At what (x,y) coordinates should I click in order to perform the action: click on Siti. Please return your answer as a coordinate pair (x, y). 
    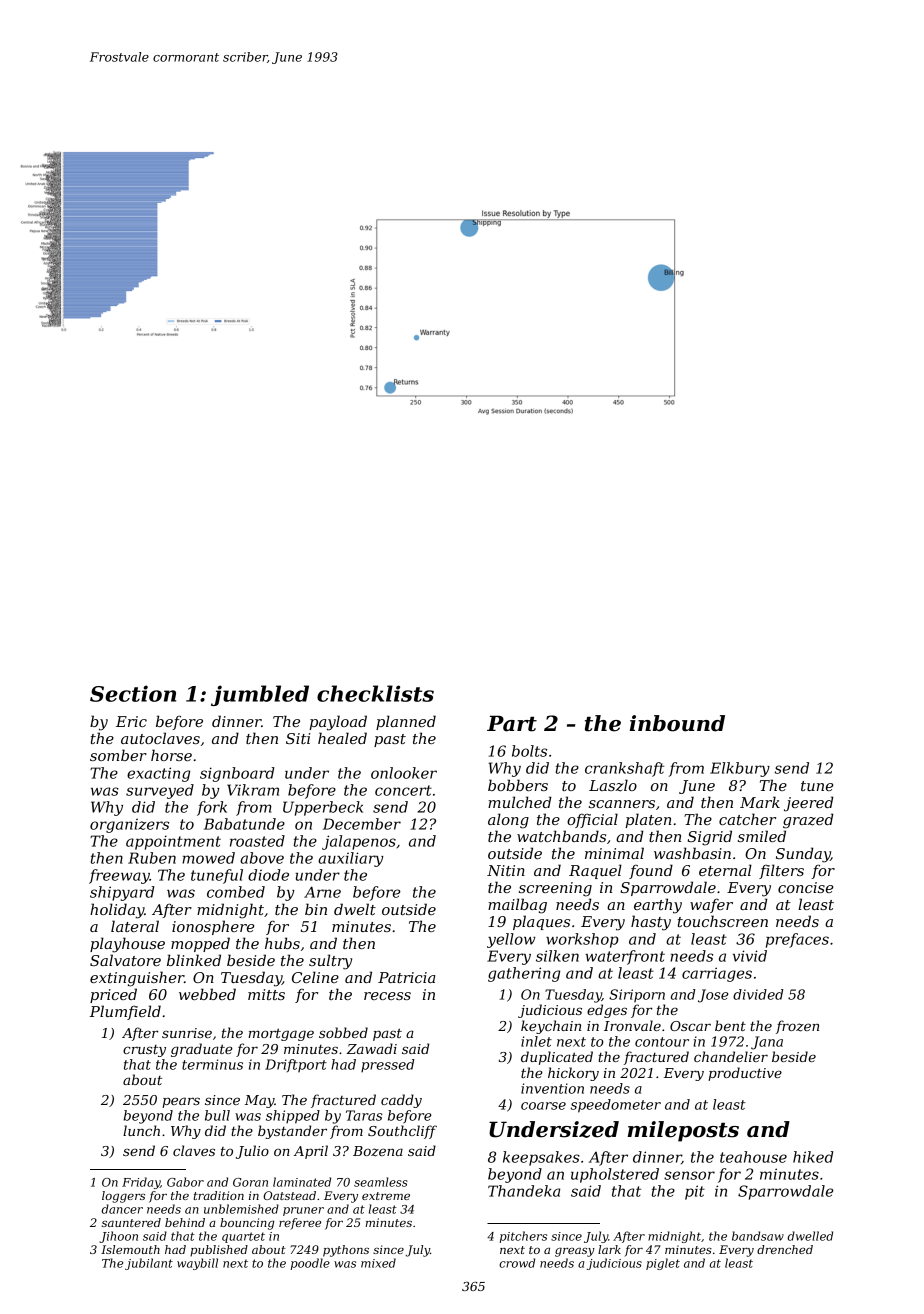
    Looking at the image, I should click on (298, 738).
